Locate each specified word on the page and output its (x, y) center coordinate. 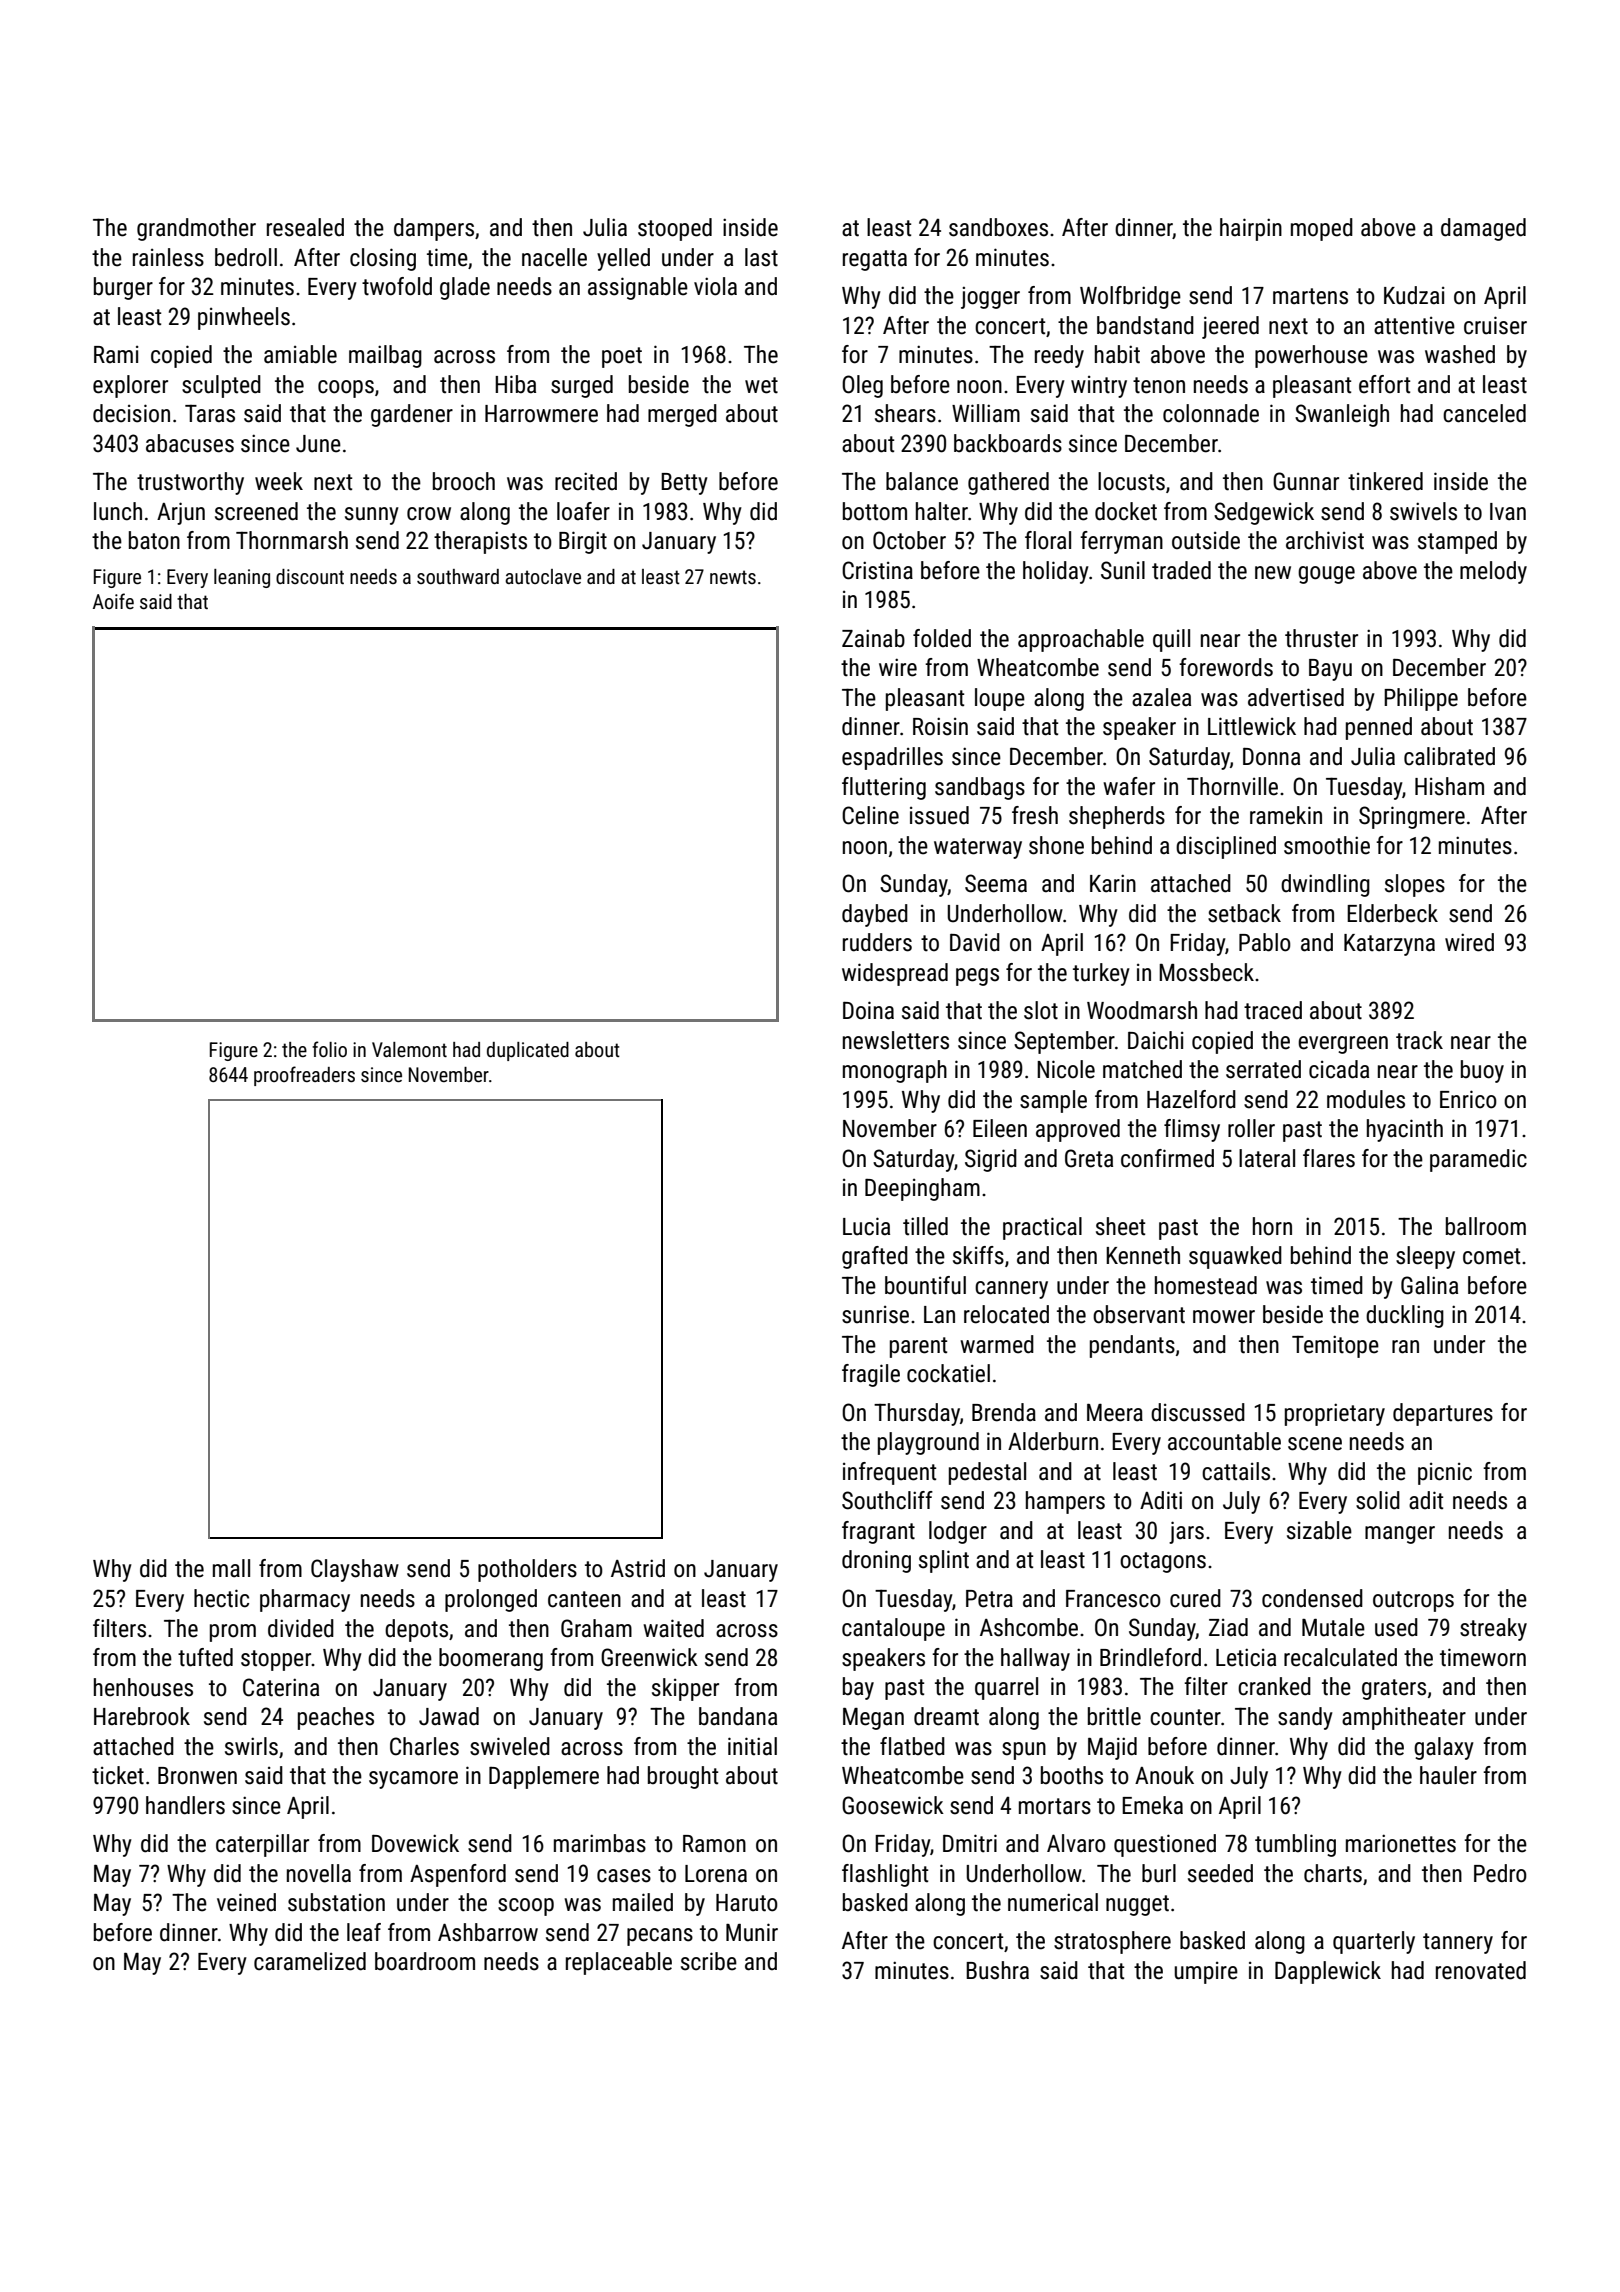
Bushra (997, 1970)
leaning (242, 578)
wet (761, 385)
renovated (1481, 1970)
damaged (1483, 229)
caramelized (310, 1961)
